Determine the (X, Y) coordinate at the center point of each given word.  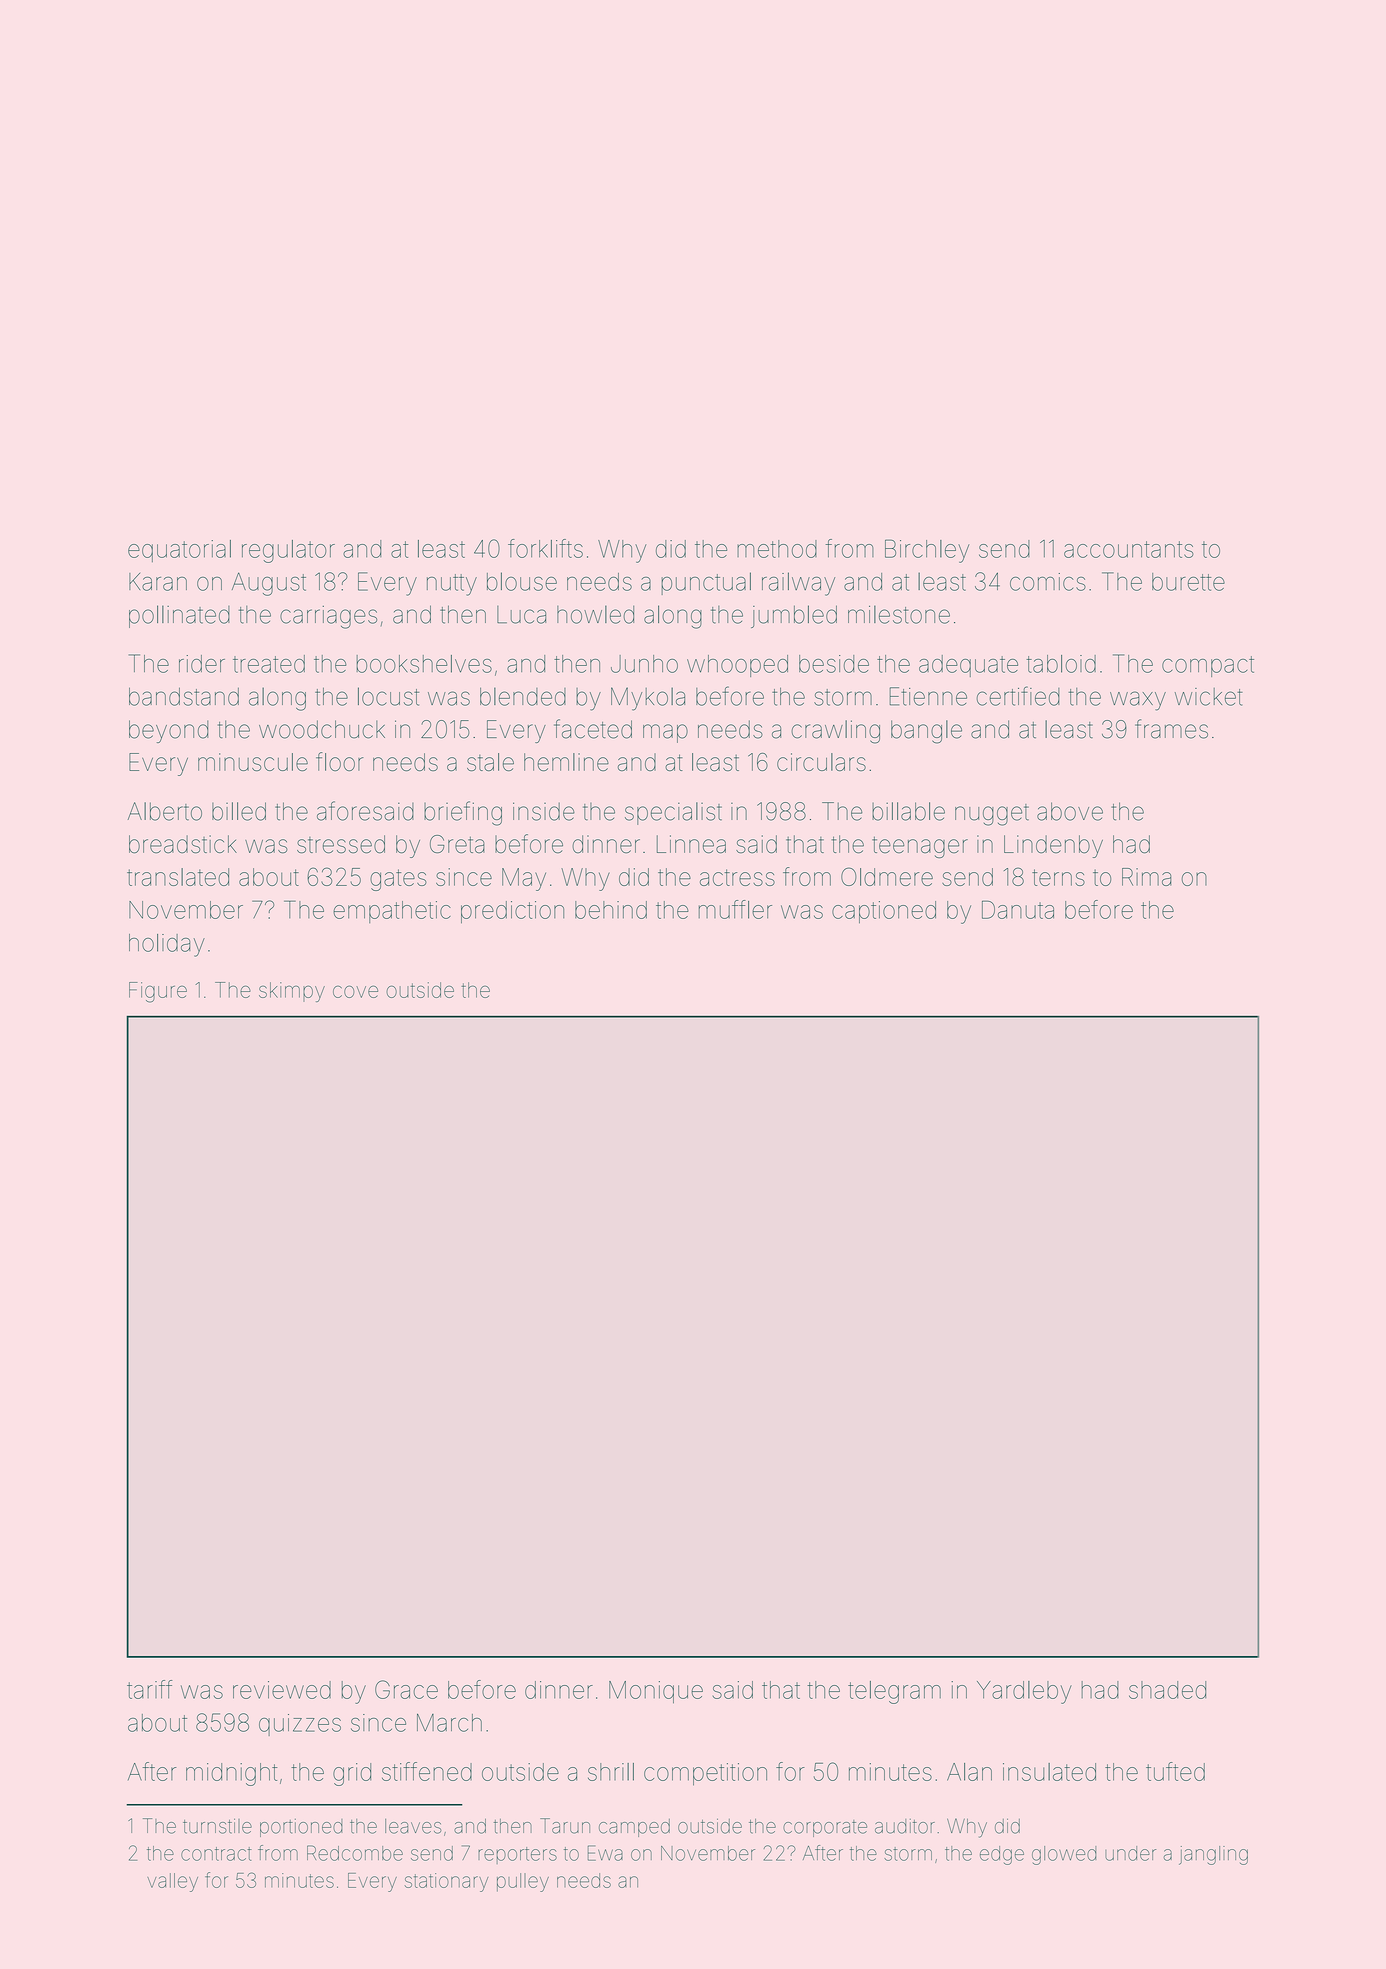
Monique (656, 1692)
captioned (884, 912)
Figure (158, 992)
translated (178, 877)
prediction (512, 912)
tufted (1175, 1771)
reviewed (282, 1690)
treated (269, 664)
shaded (1167, 1690)
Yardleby (1024, 1692)
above (1070, 811)
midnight (231, 1774)
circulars (821, 762)
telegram (894, 1692)
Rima (1147, 877)
